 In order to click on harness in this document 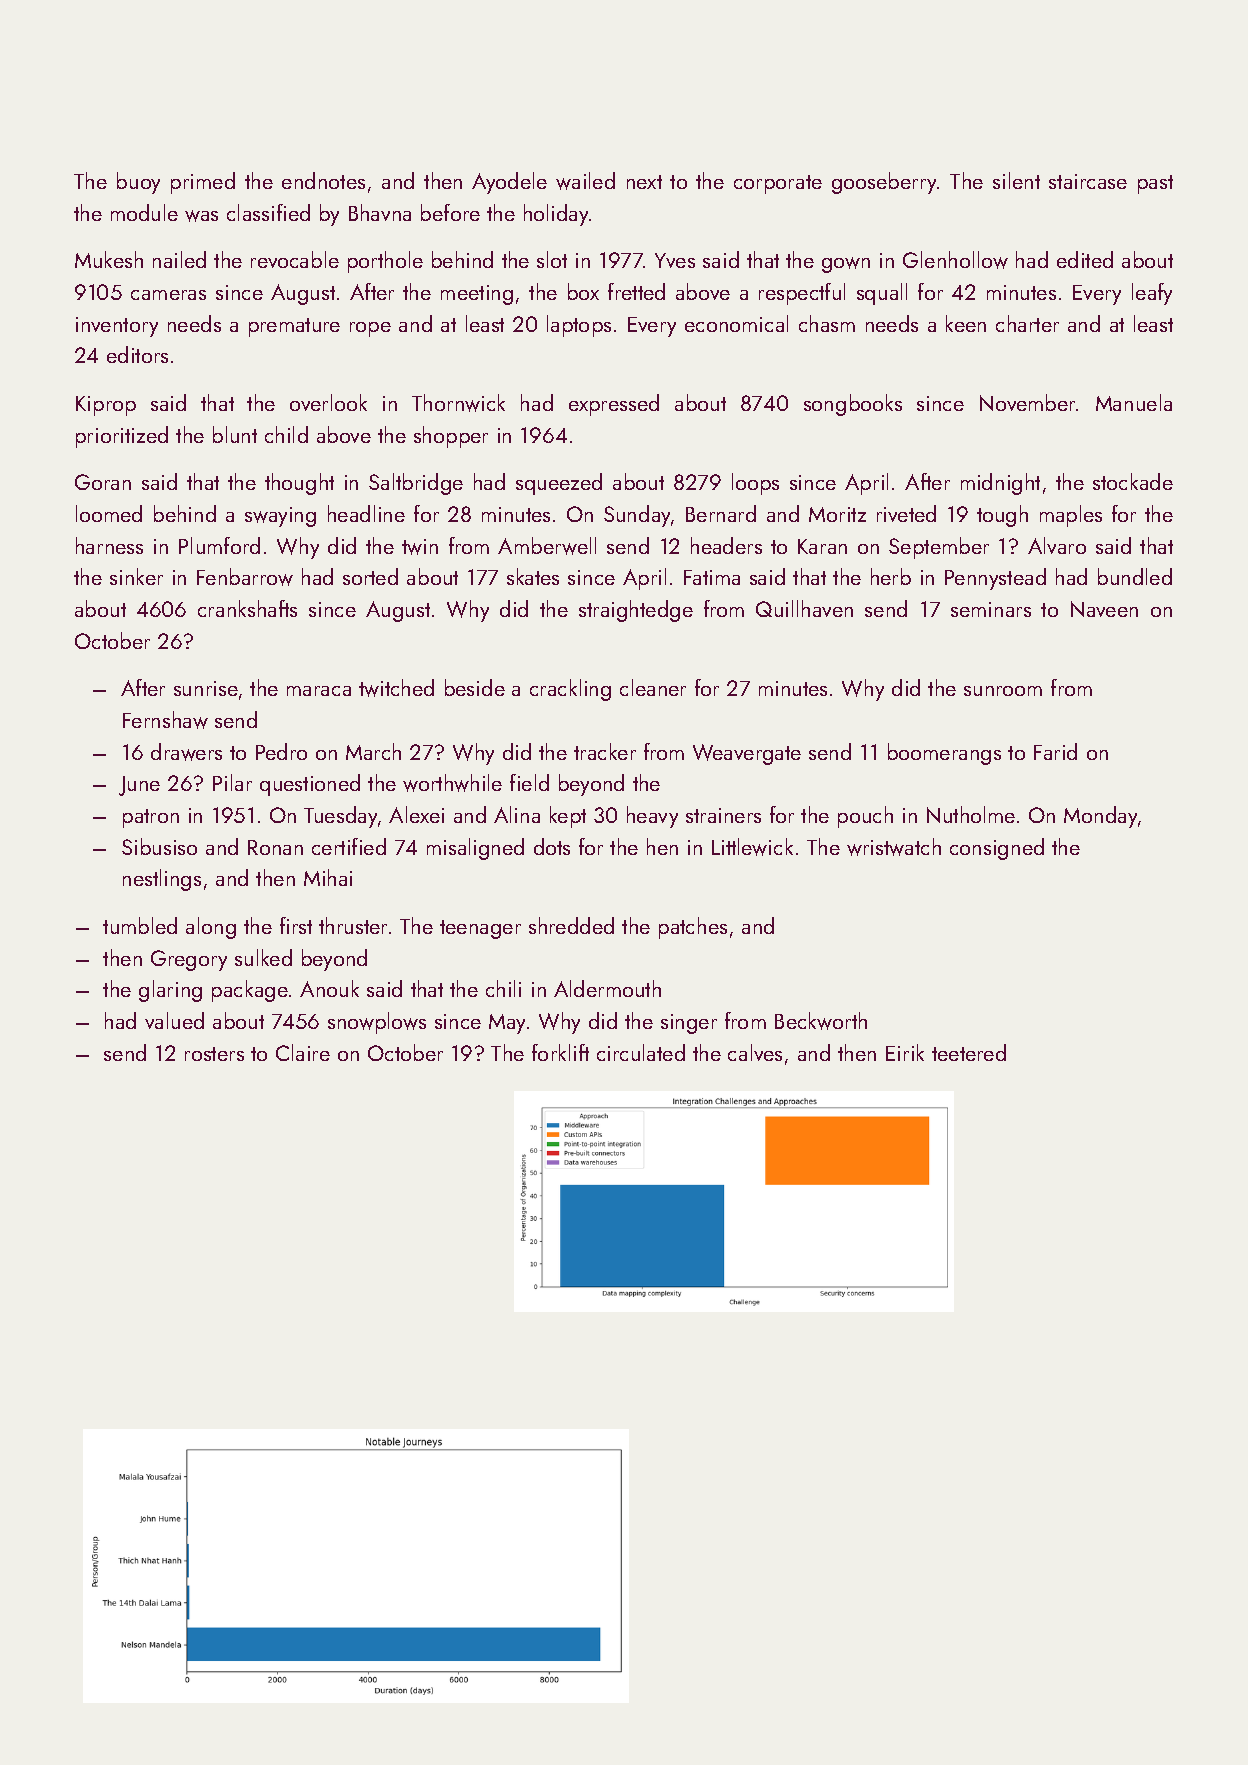, I will do `click(109, 545)`.
